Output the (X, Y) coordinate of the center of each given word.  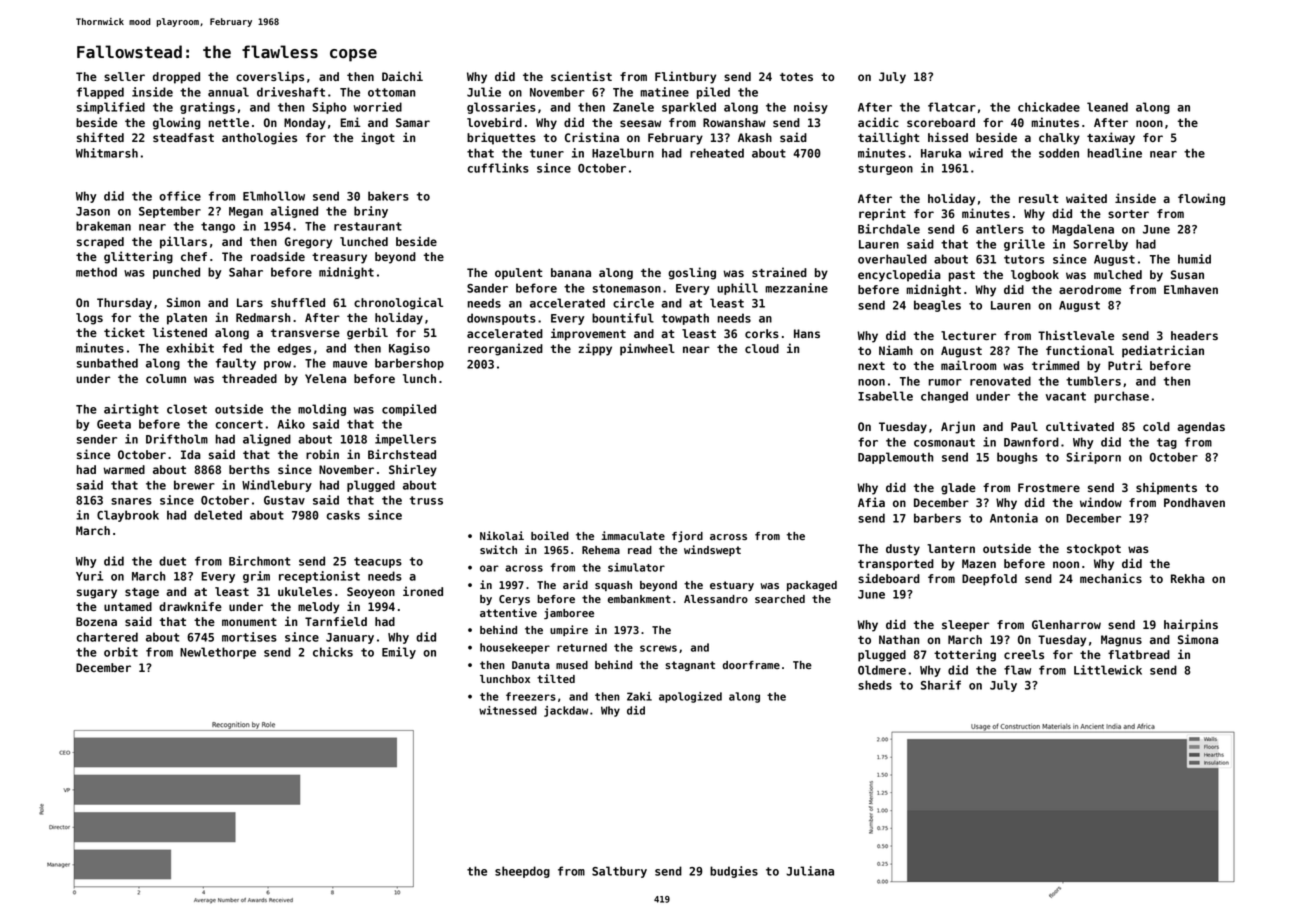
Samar (413, 122)
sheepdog (522, 872)
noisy (811, 108)
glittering (138, 257)
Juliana (810, 871)
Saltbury (619, 872)
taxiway (1111, 138)
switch (498, 549)
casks (343, 515)
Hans (807, 333)
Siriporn (1093, 458)
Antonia (1014, 518)
